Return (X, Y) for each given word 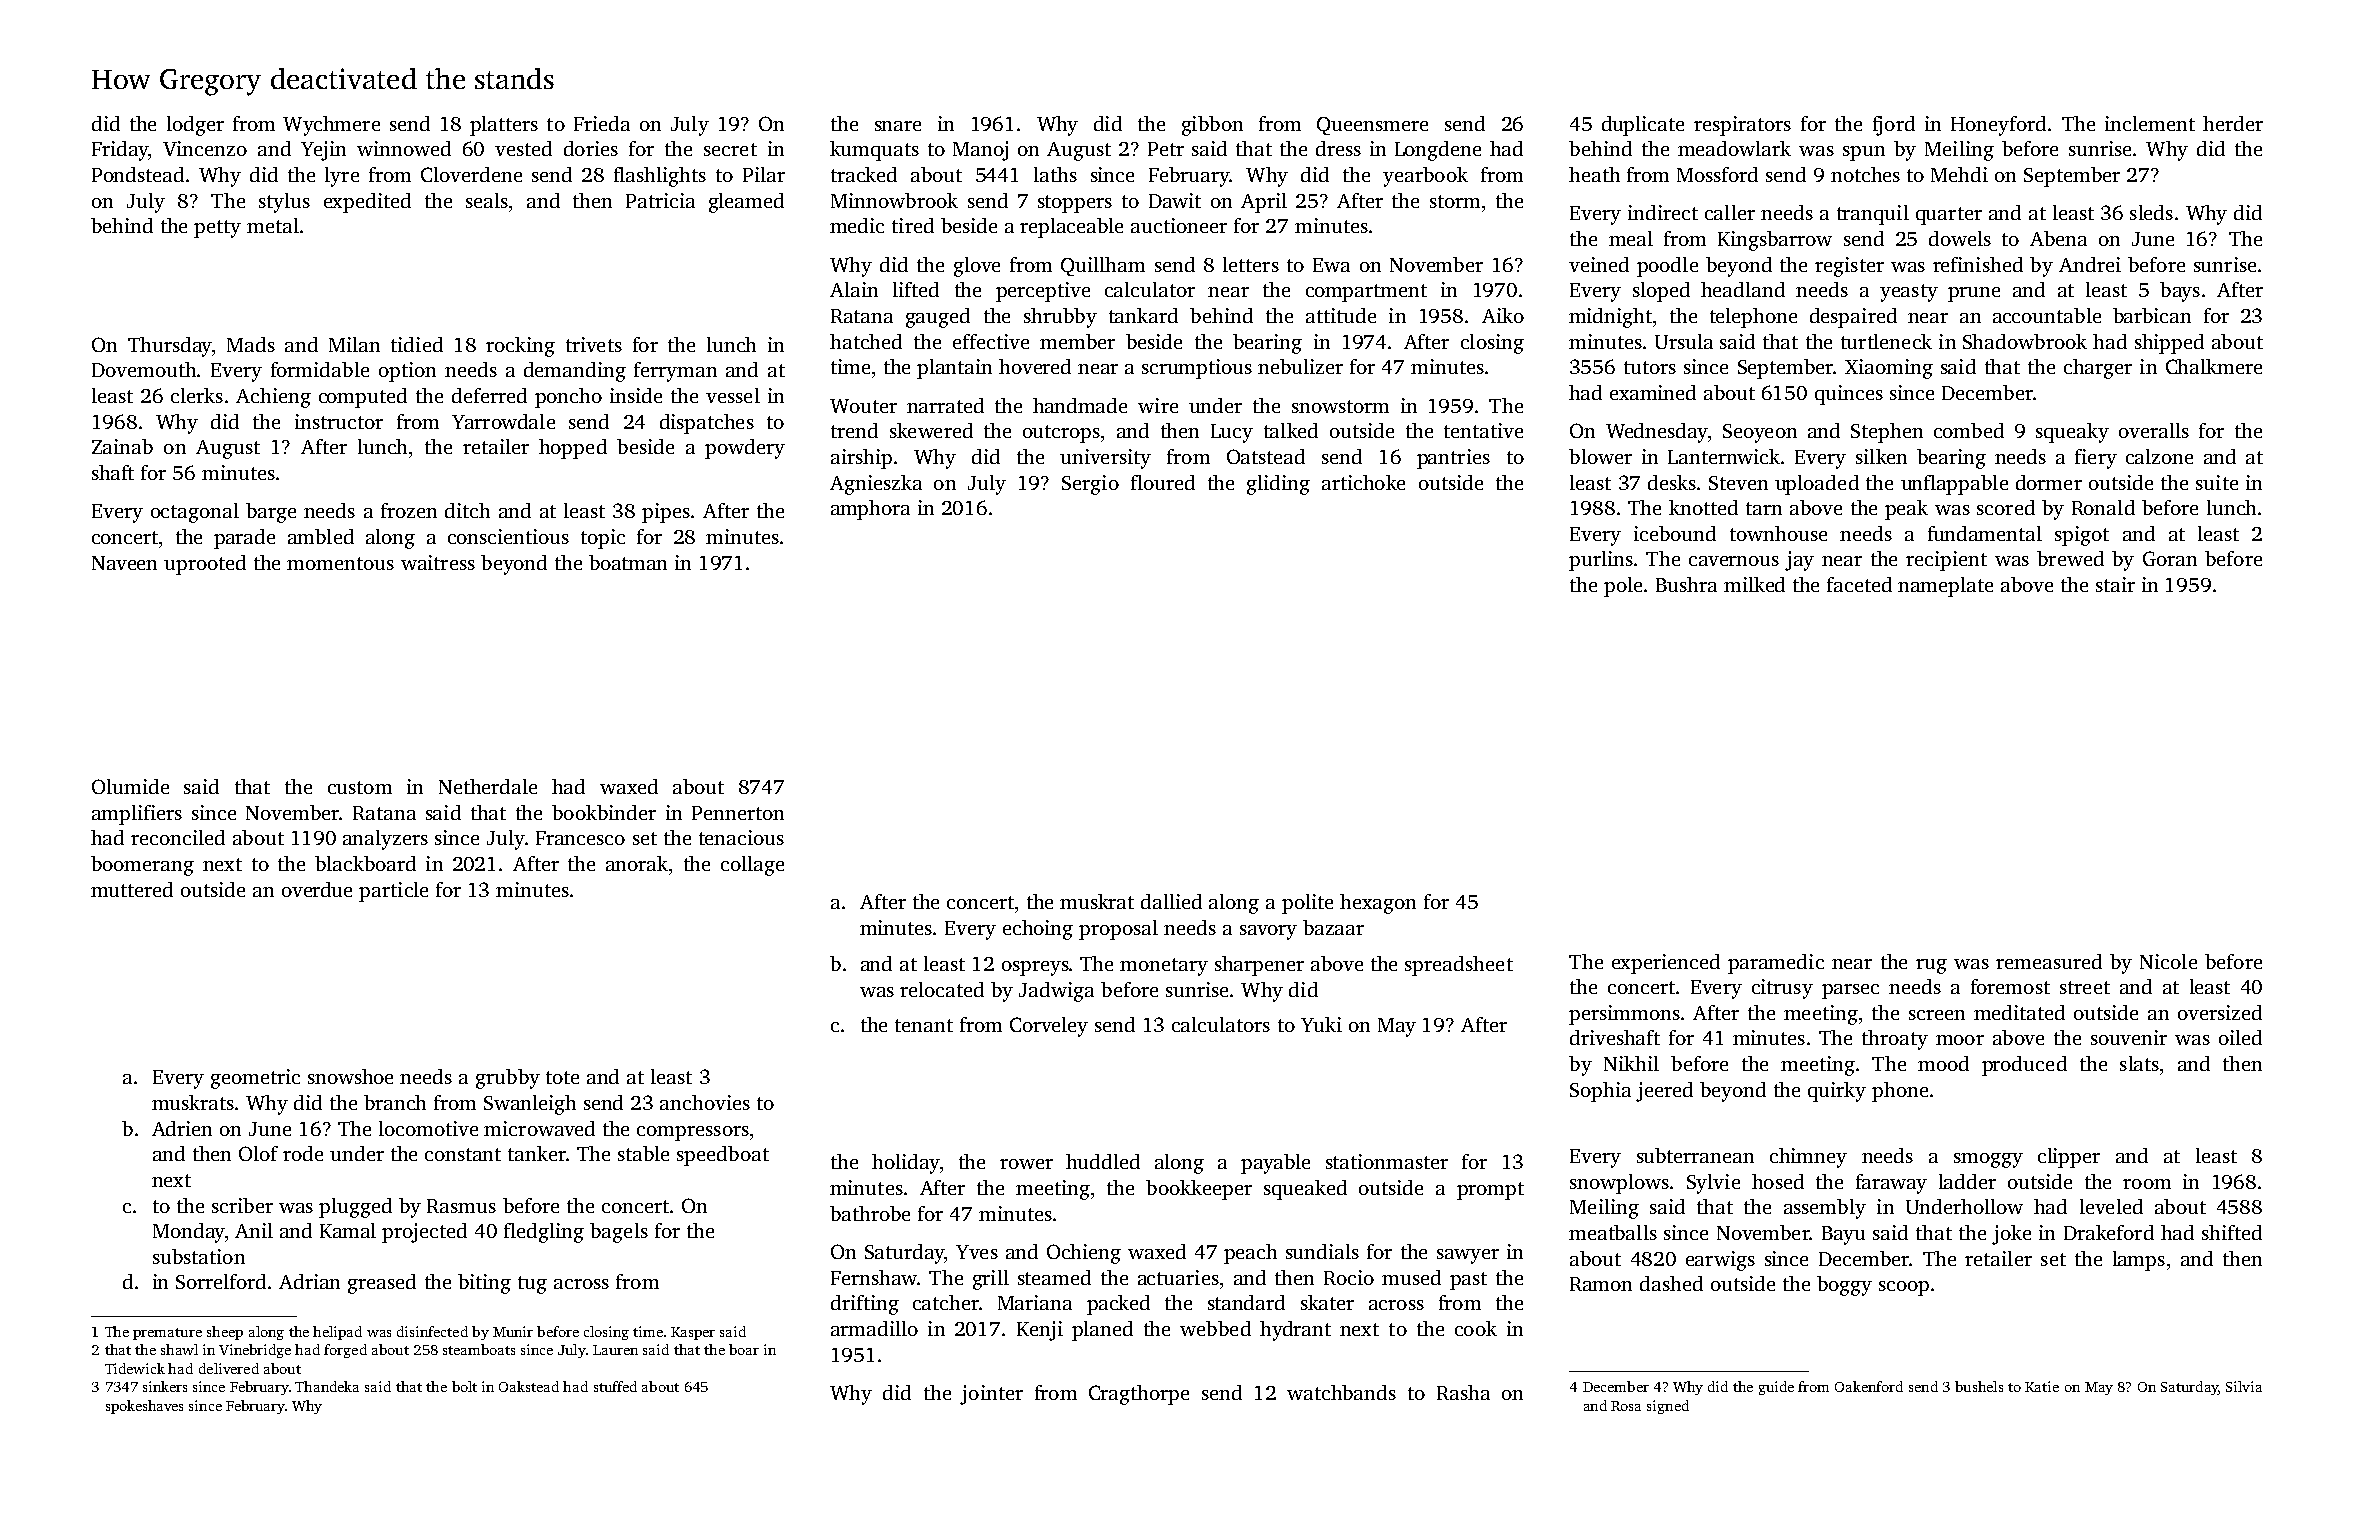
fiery (2096, 459)
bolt (464, 1386)
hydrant (1295, 1331)
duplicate (1643, 126)
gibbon (1212, 126)
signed (1668, 1407)
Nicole (2168, 961)
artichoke (1363, 482)
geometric (255, 1079)
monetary (1164, 967)
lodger (195, 126)
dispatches (707, 424)
